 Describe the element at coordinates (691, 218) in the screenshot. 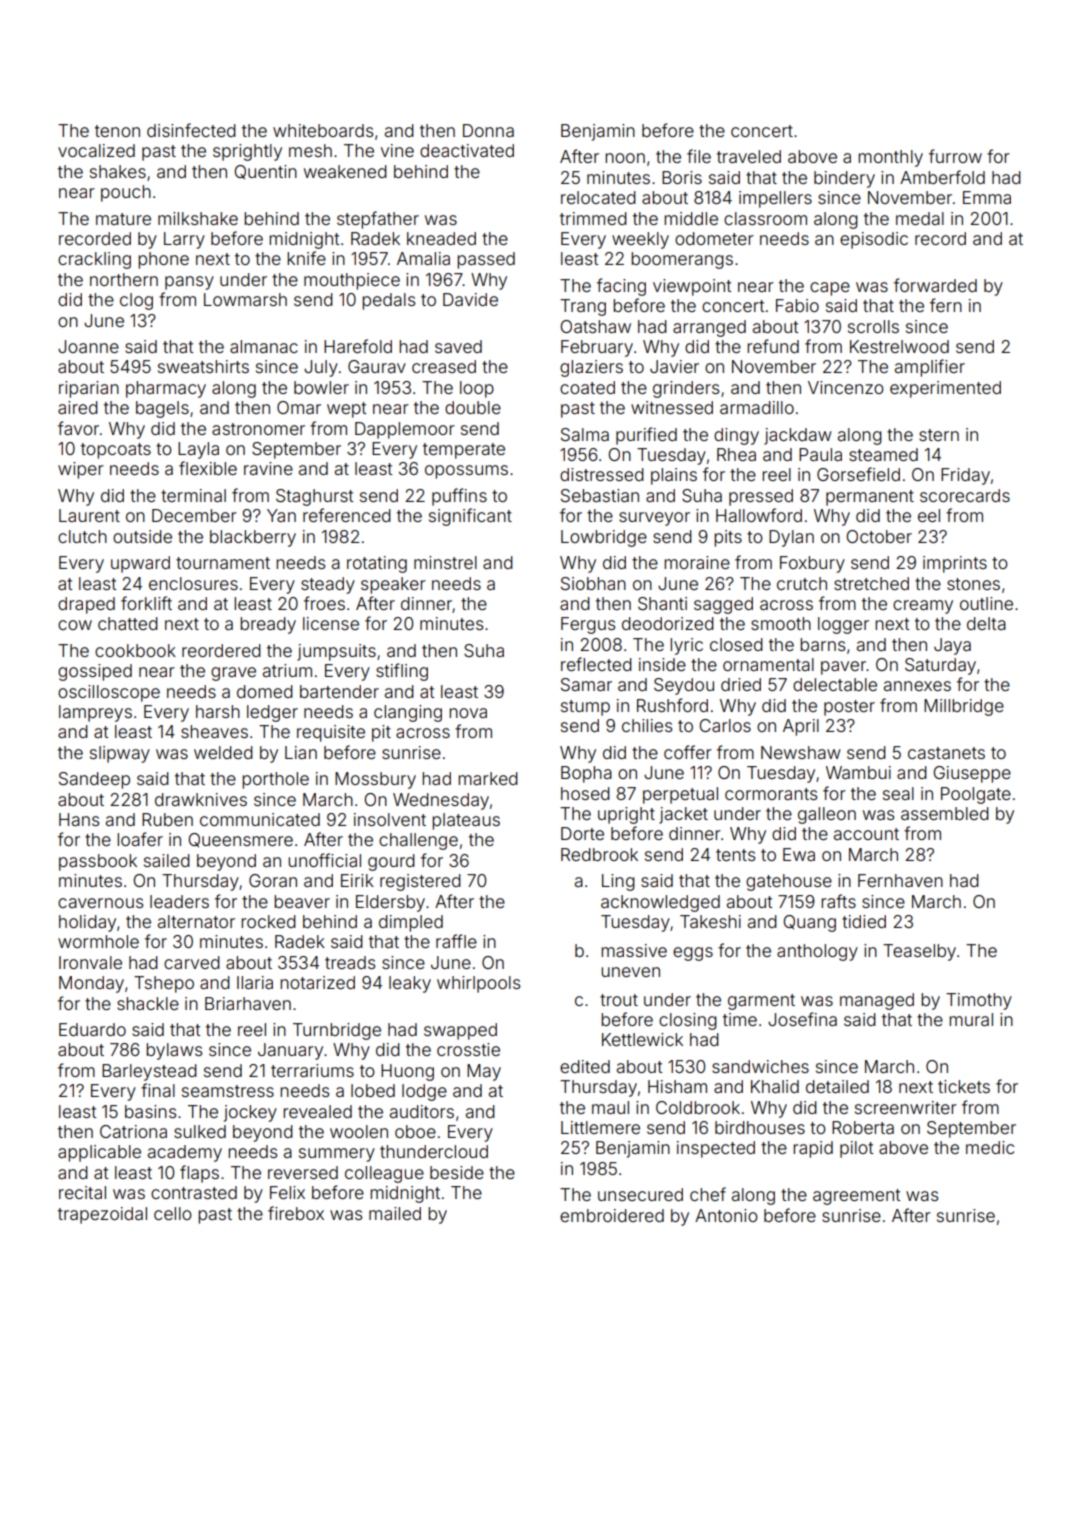

I see `middle` at that location.
